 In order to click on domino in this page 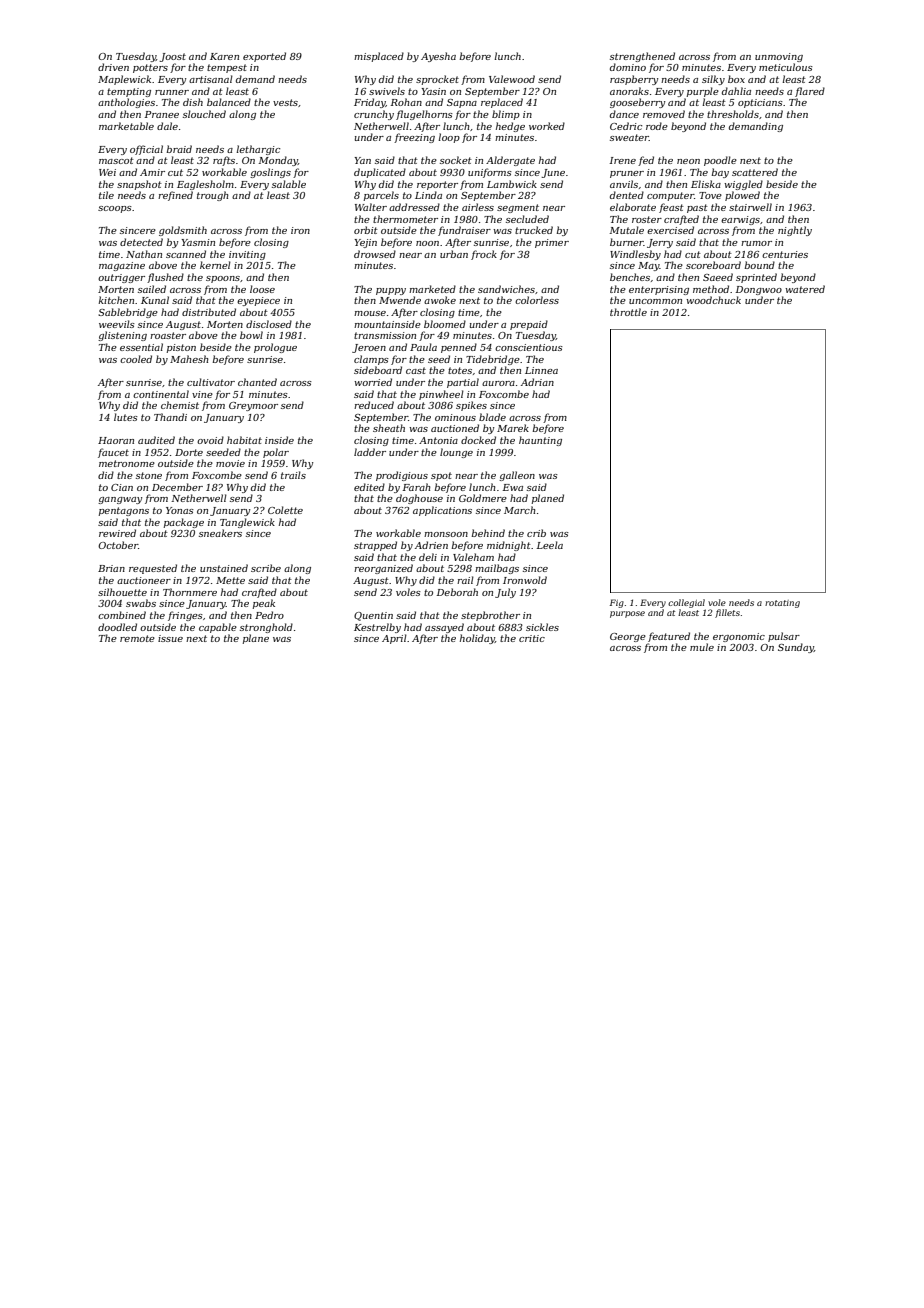, I will do `click(628, 67)`.
